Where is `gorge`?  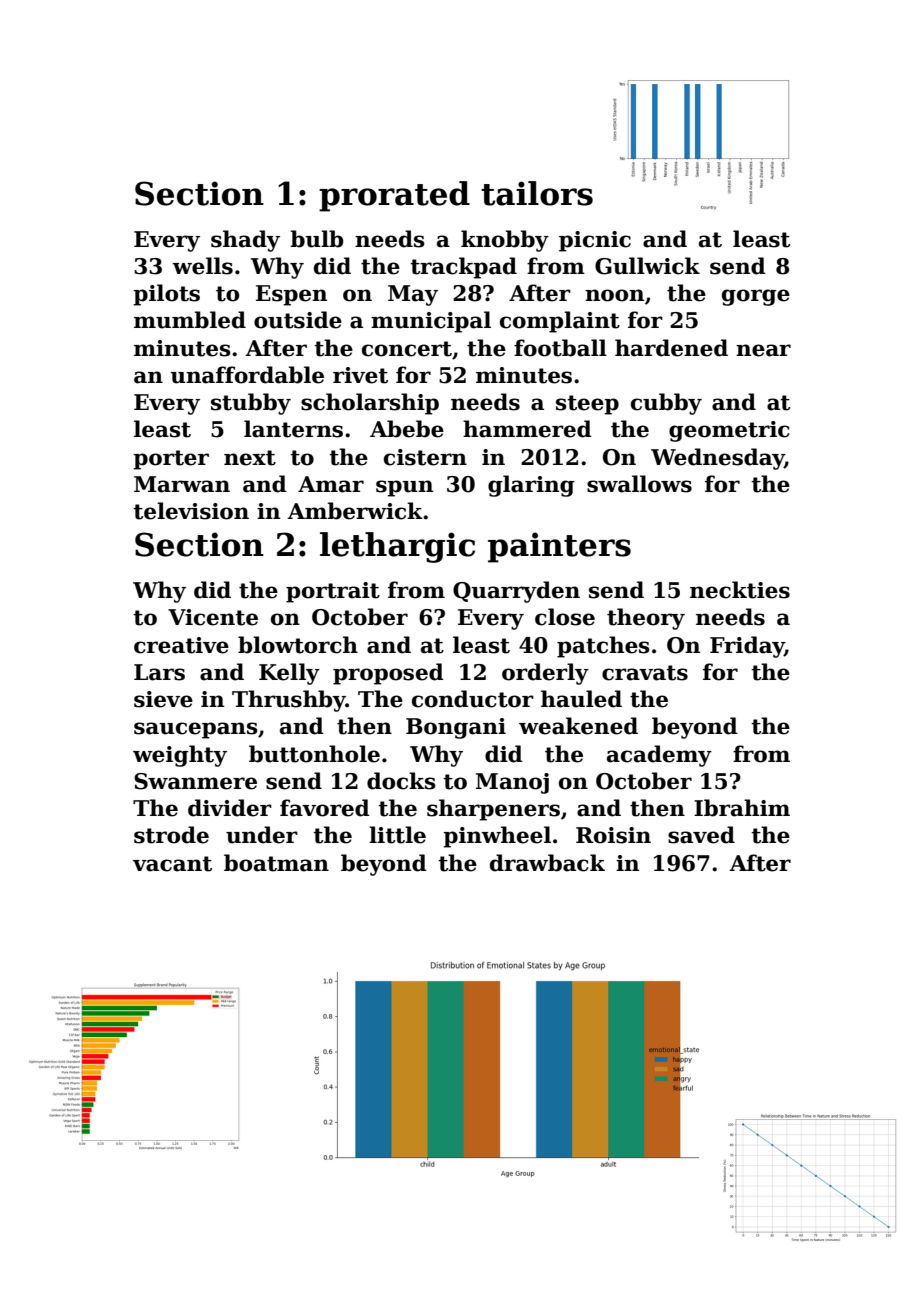
gorge is located at coordinates (756, 297).
